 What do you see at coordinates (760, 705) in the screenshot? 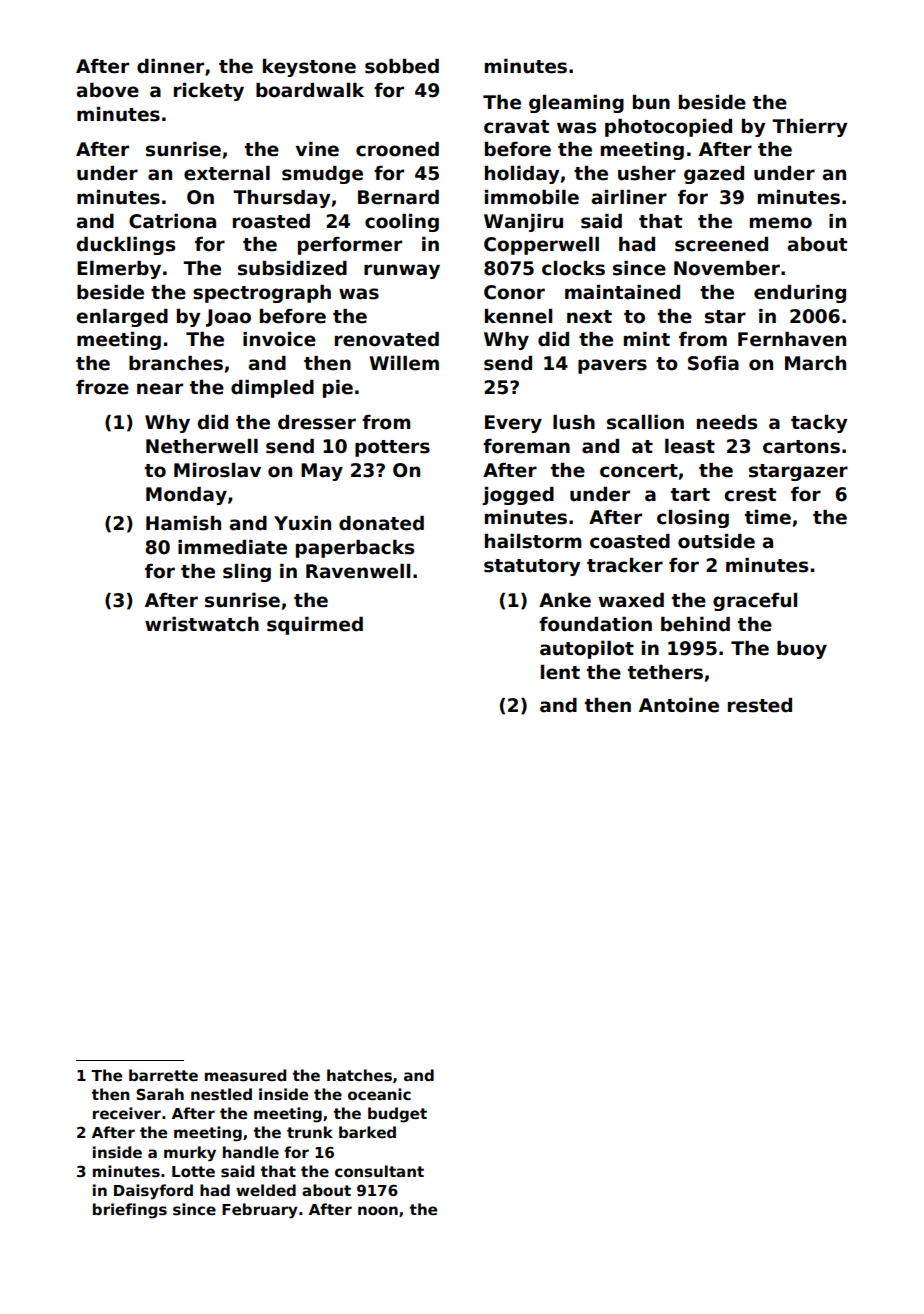
I see `rested` at bounding box center [760, 705].
